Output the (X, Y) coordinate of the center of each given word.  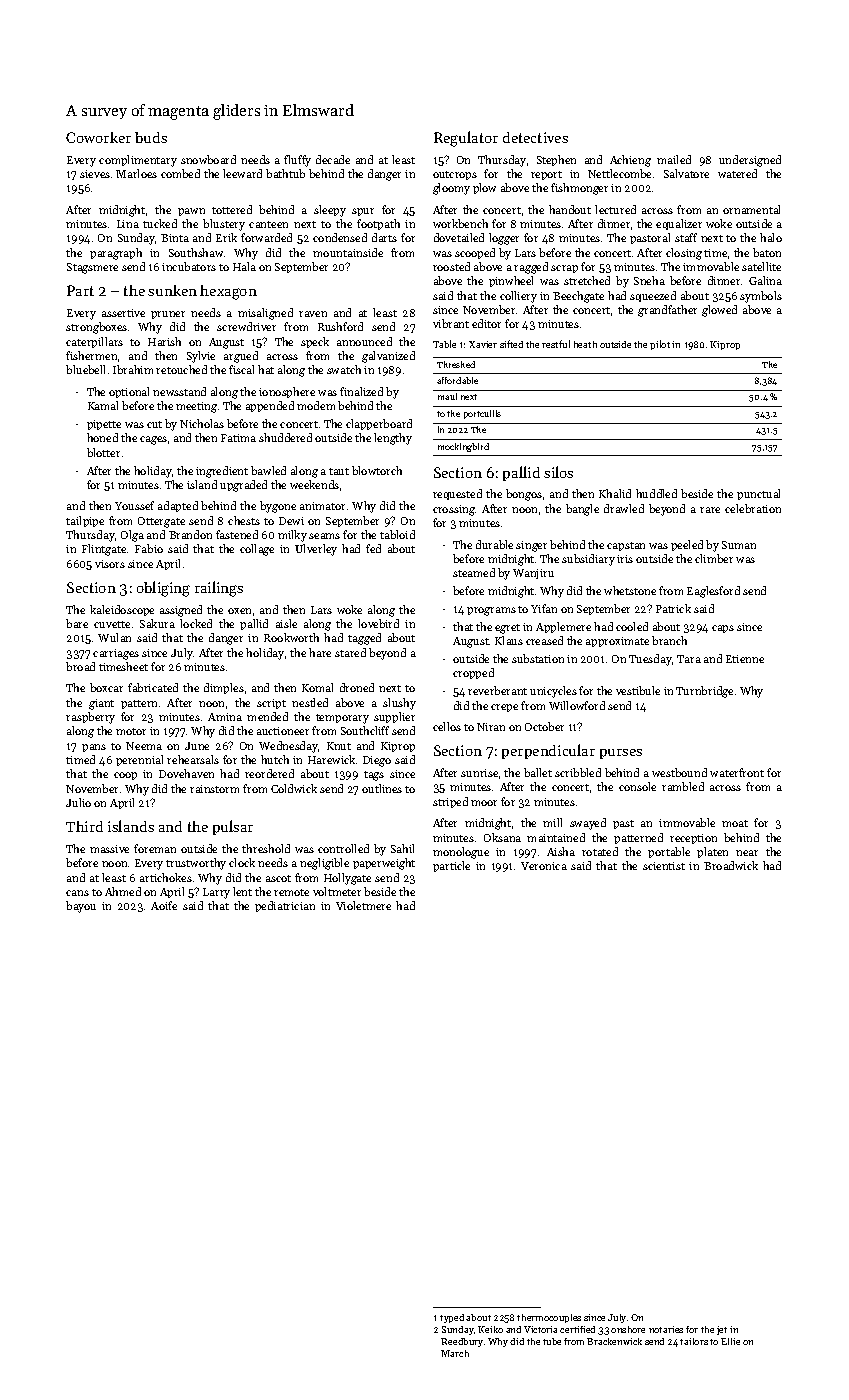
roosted (451, 266)
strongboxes (96, 328)
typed (452, 1318)
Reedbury (462, 1342)
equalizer (679, 224)
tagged (364, 639)
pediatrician (285, 906)
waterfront (737, 772)
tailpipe (85, 521)
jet (722, 1330)
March (455, 1353)
